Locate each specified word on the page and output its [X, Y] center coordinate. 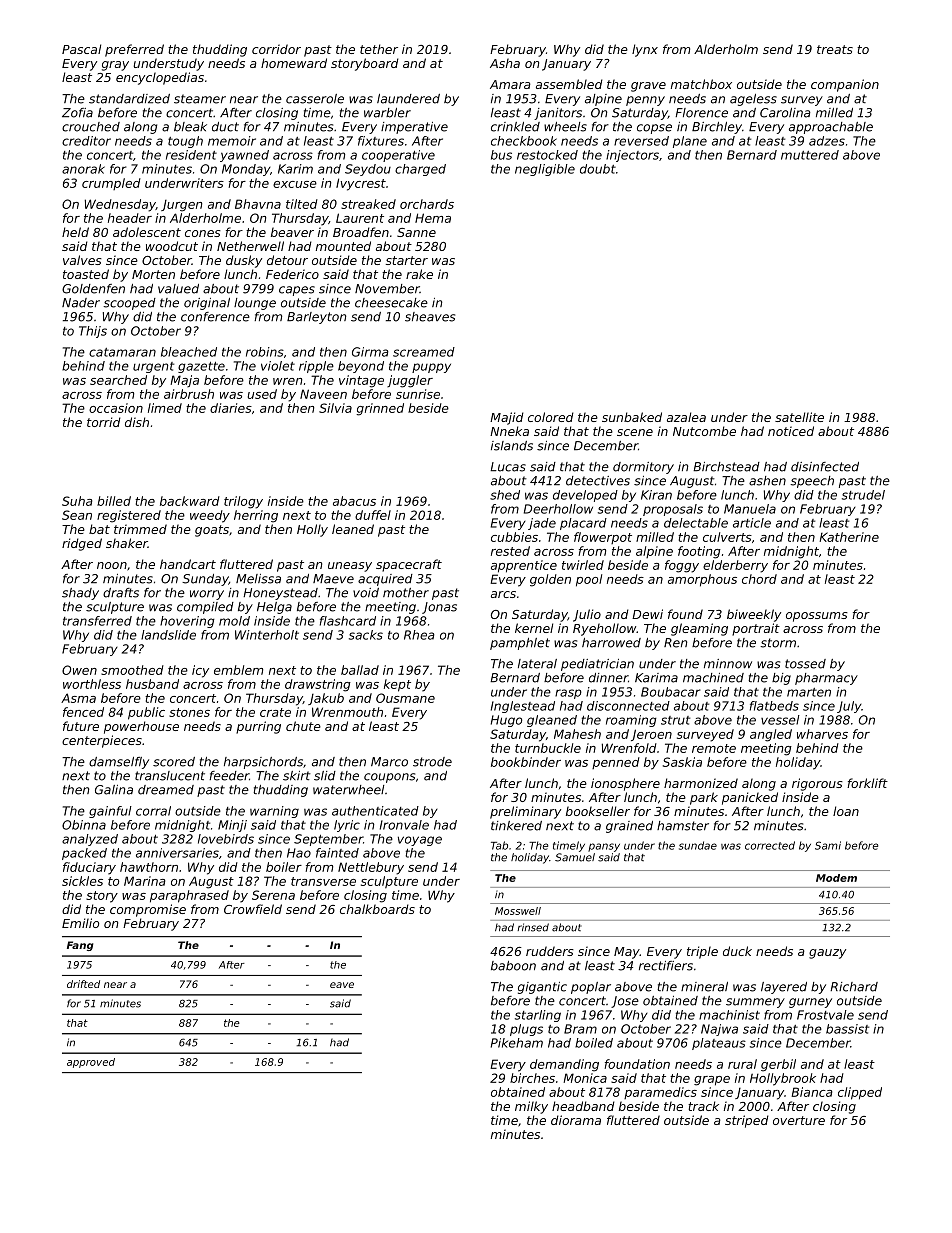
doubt [598, 169]
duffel [373, 515]
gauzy [827, 954]
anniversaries [177, 853]
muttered [810, 155]
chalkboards [377, 909]
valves [82, 260]
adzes [827, 141]
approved [91, 1063]
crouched [91, 127]
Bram [580, 1029]
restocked [547, 155]
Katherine [849, 537]
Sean [77, 515]
